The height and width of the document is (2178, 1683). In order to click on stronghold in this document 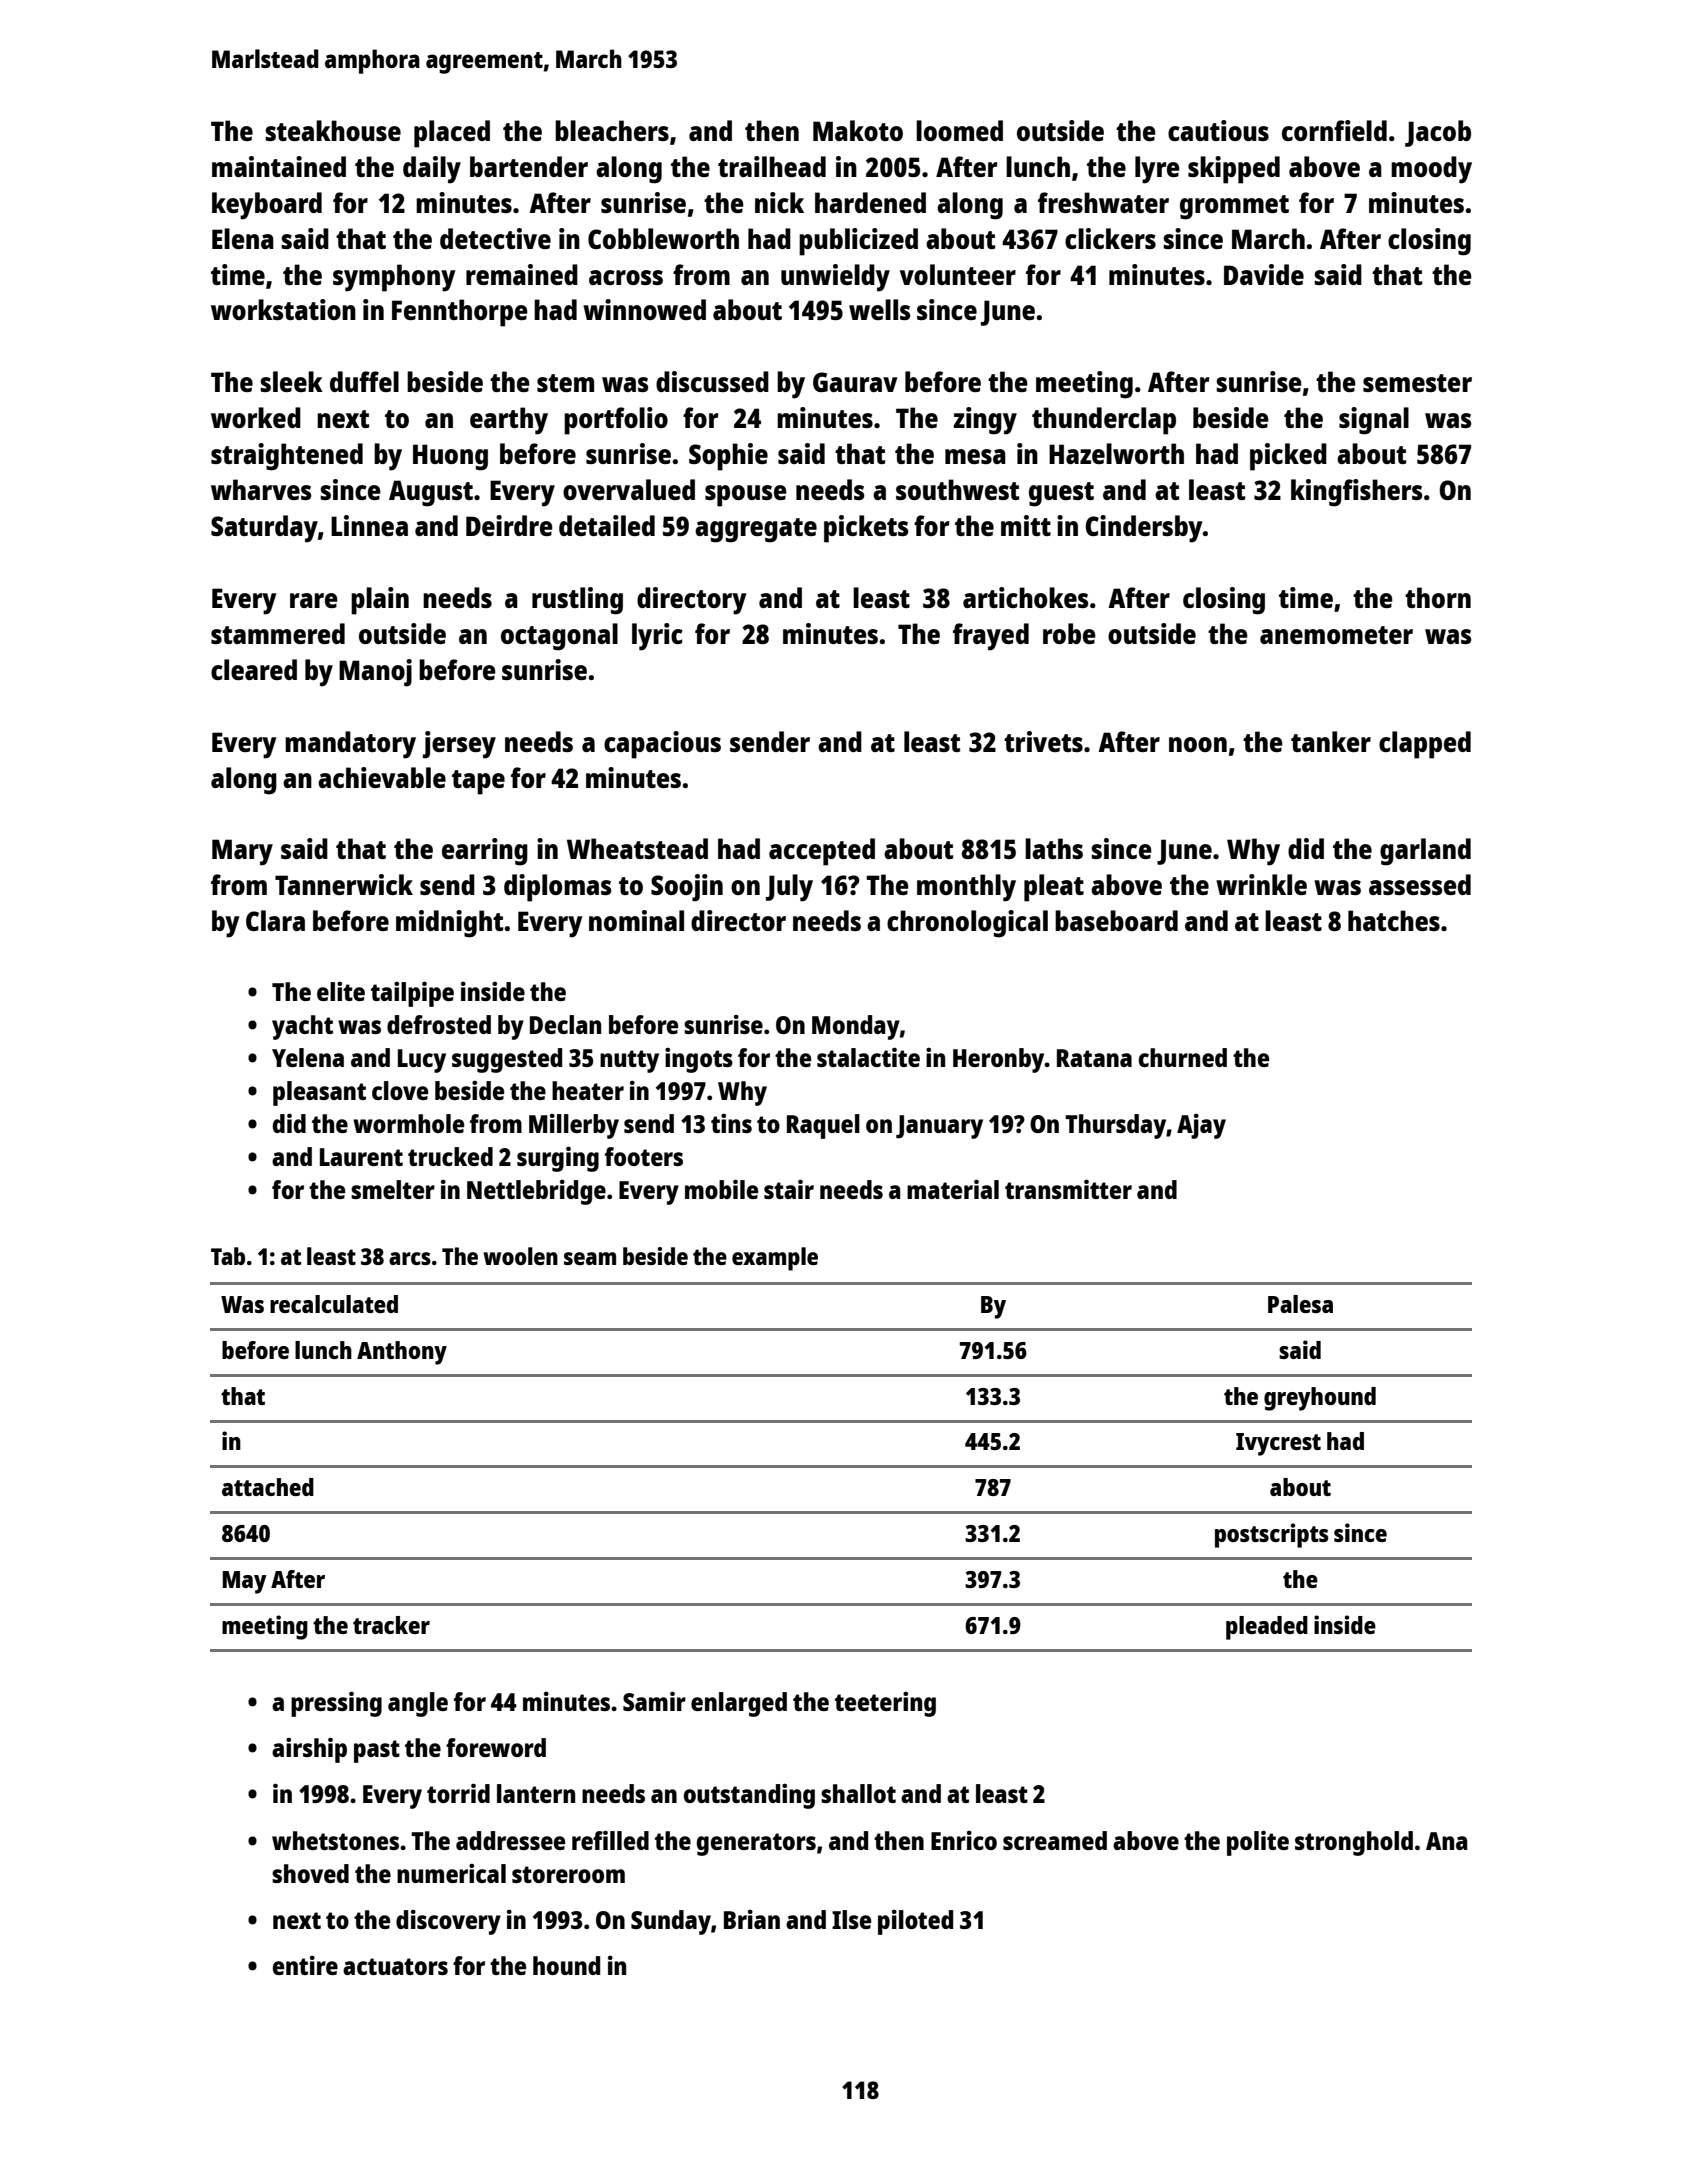, I will do `click(1354, 1843)`.
